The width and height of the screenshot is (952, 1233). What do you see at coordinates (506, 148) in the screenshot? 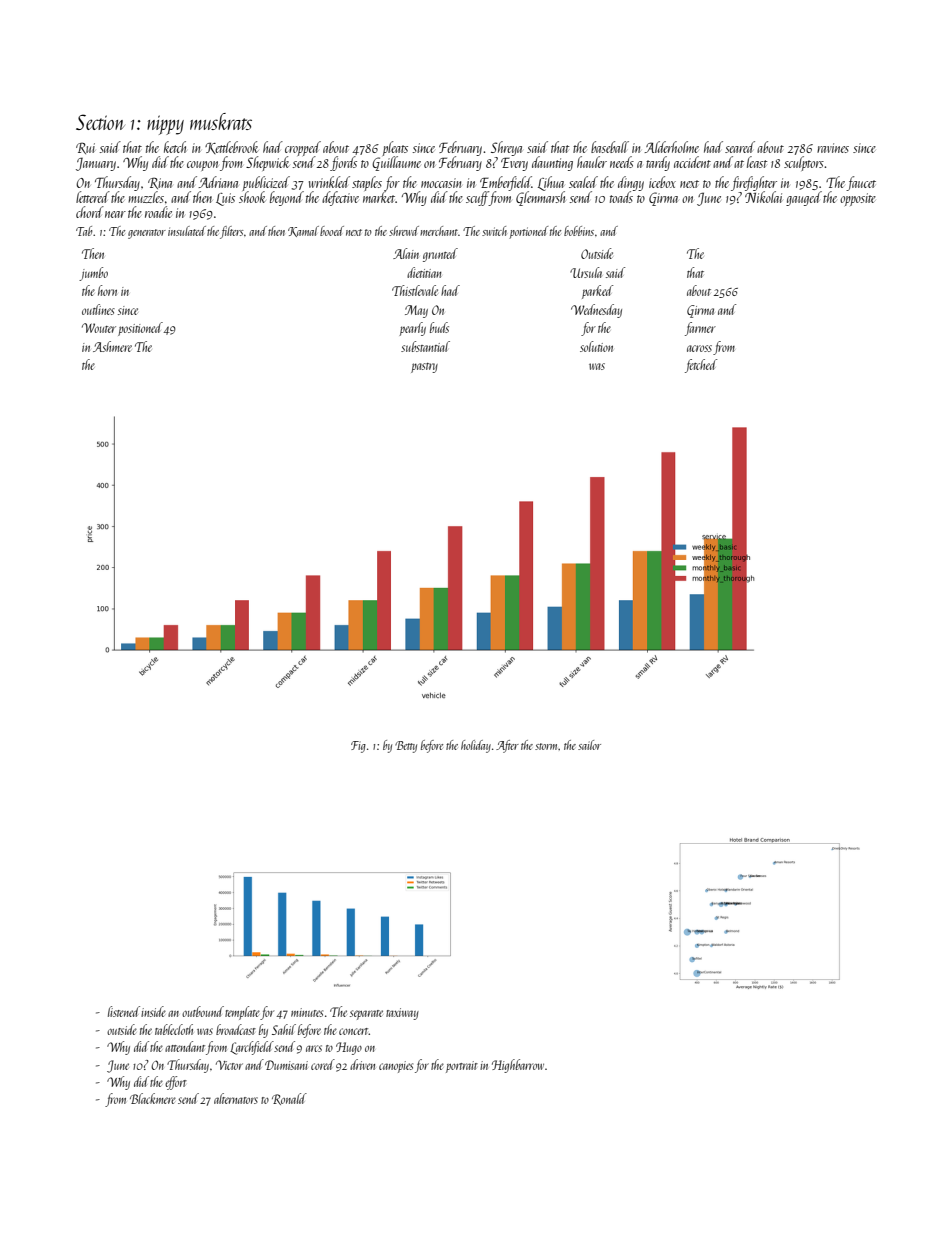
I see `Shreya` at bounding box center [506, 148].
